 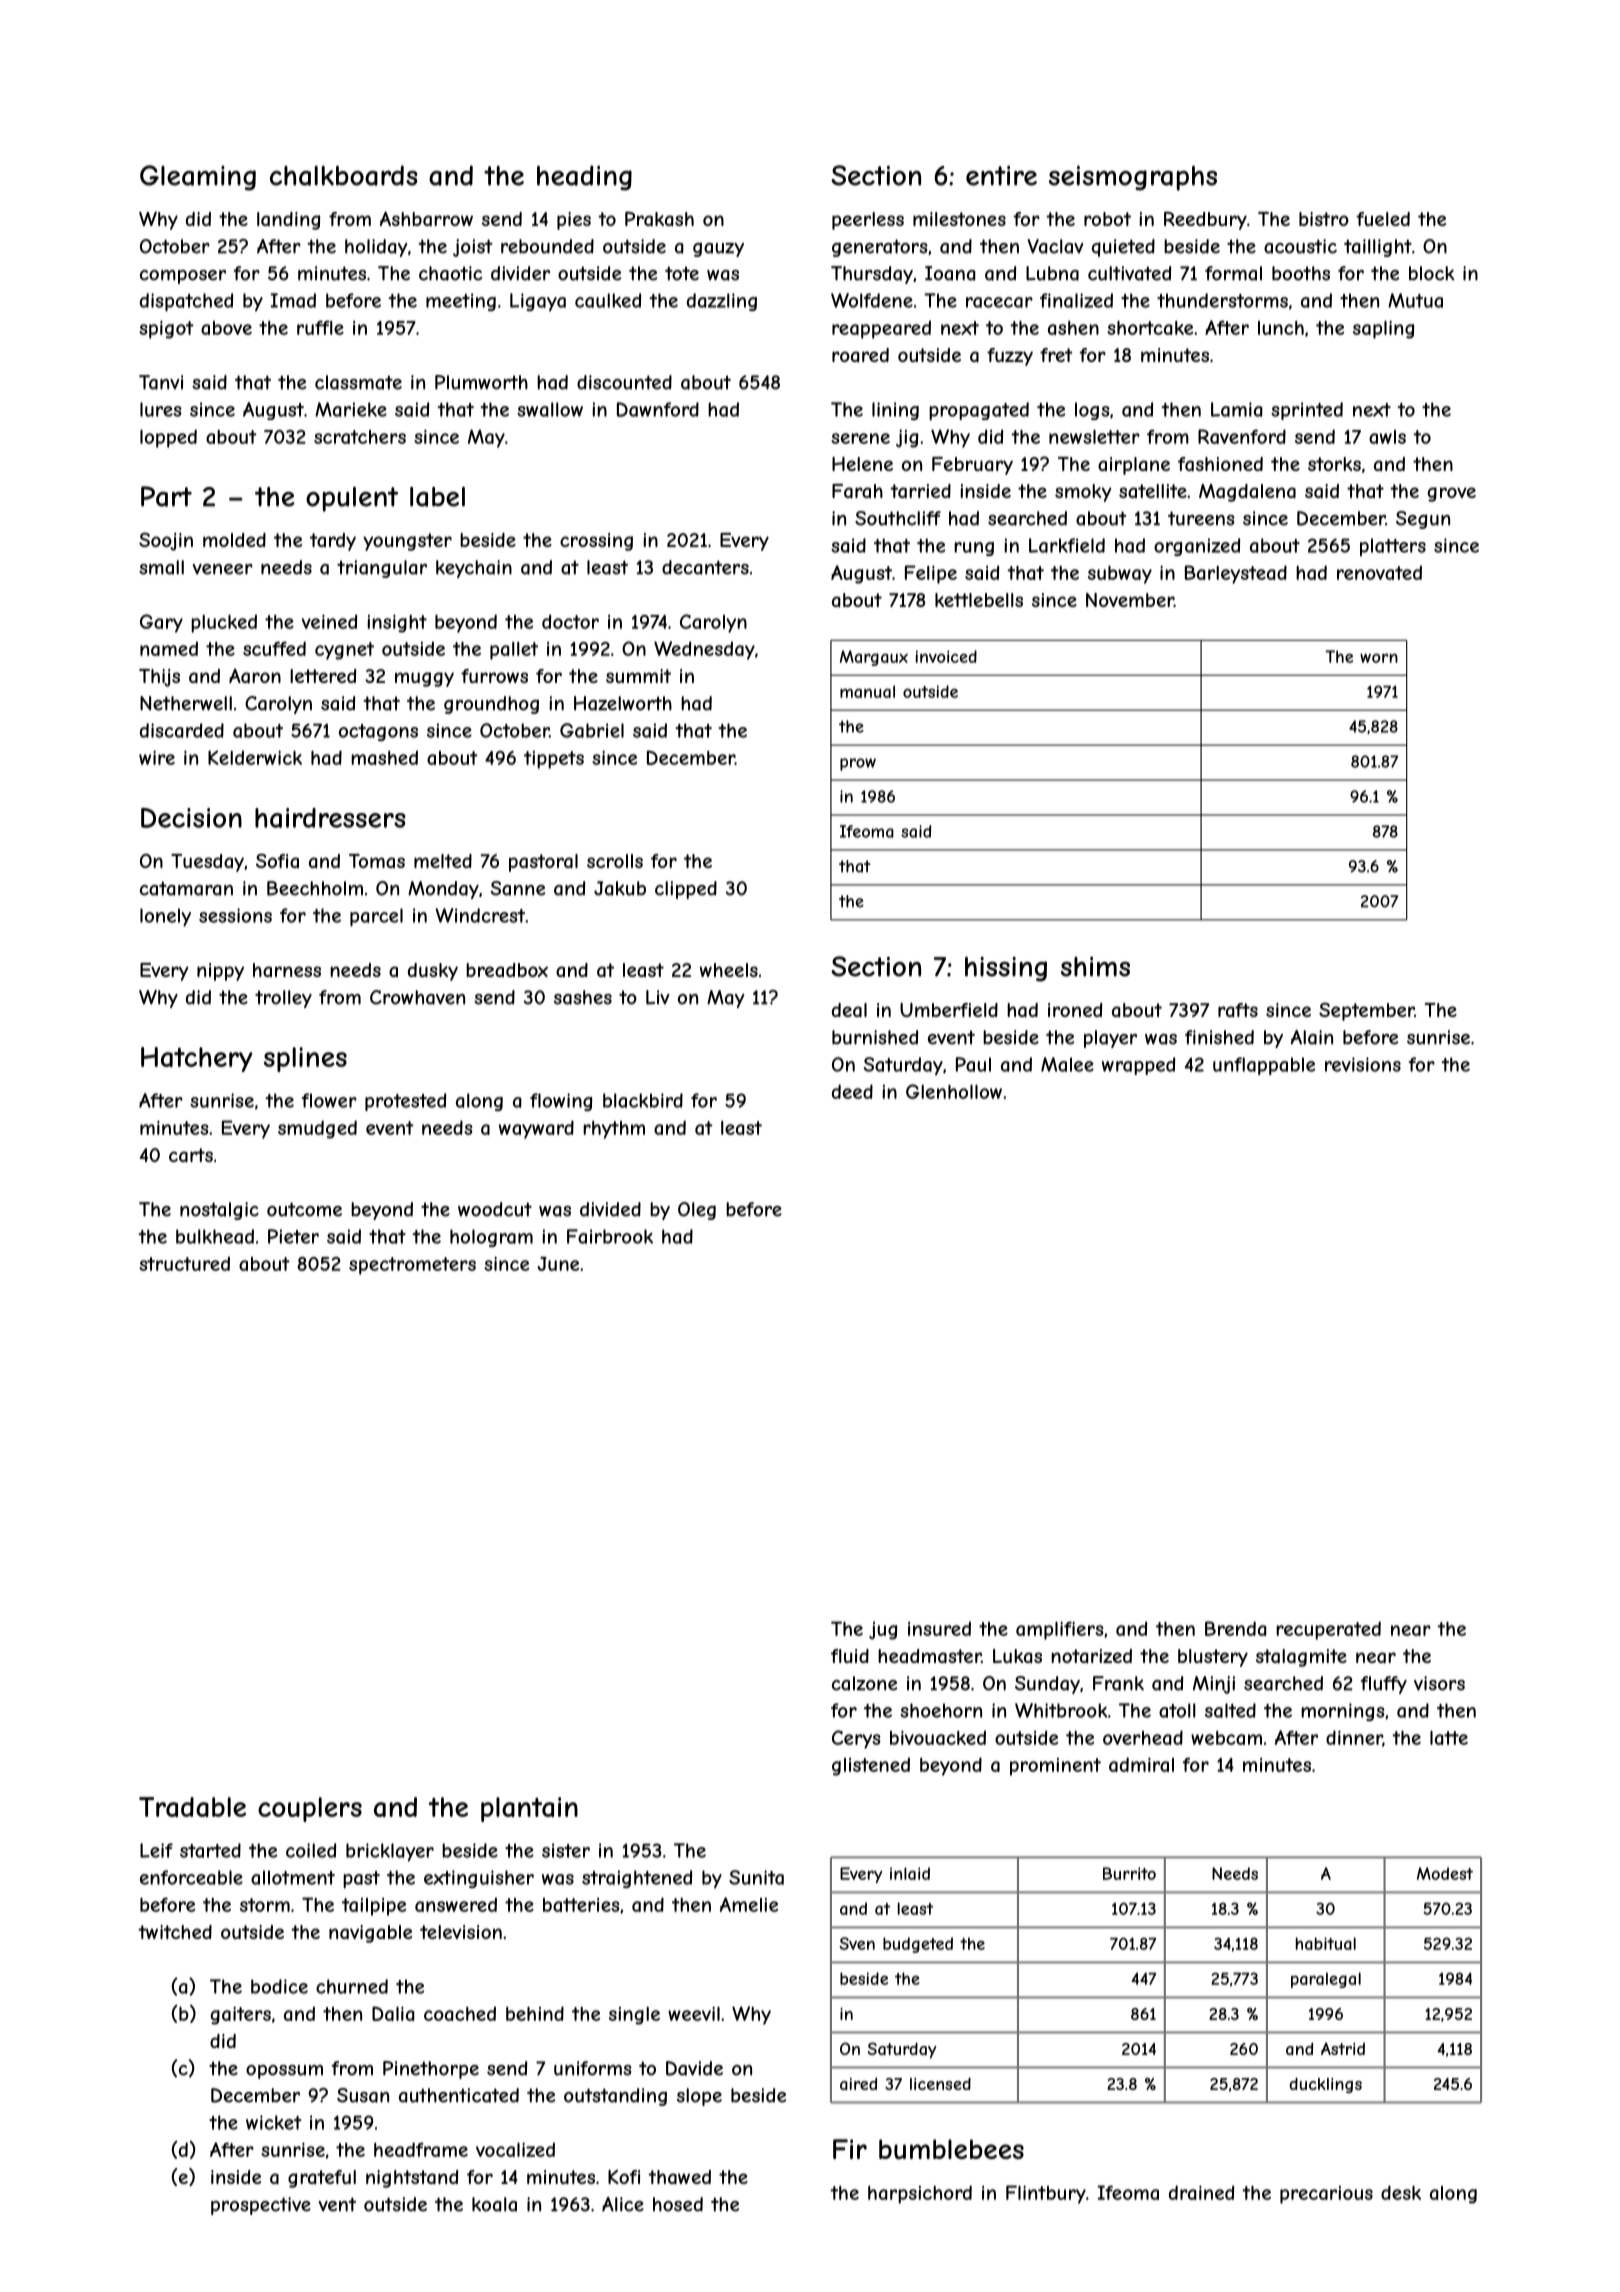 I want to click on opossum, so click(x=284, y=2072).
